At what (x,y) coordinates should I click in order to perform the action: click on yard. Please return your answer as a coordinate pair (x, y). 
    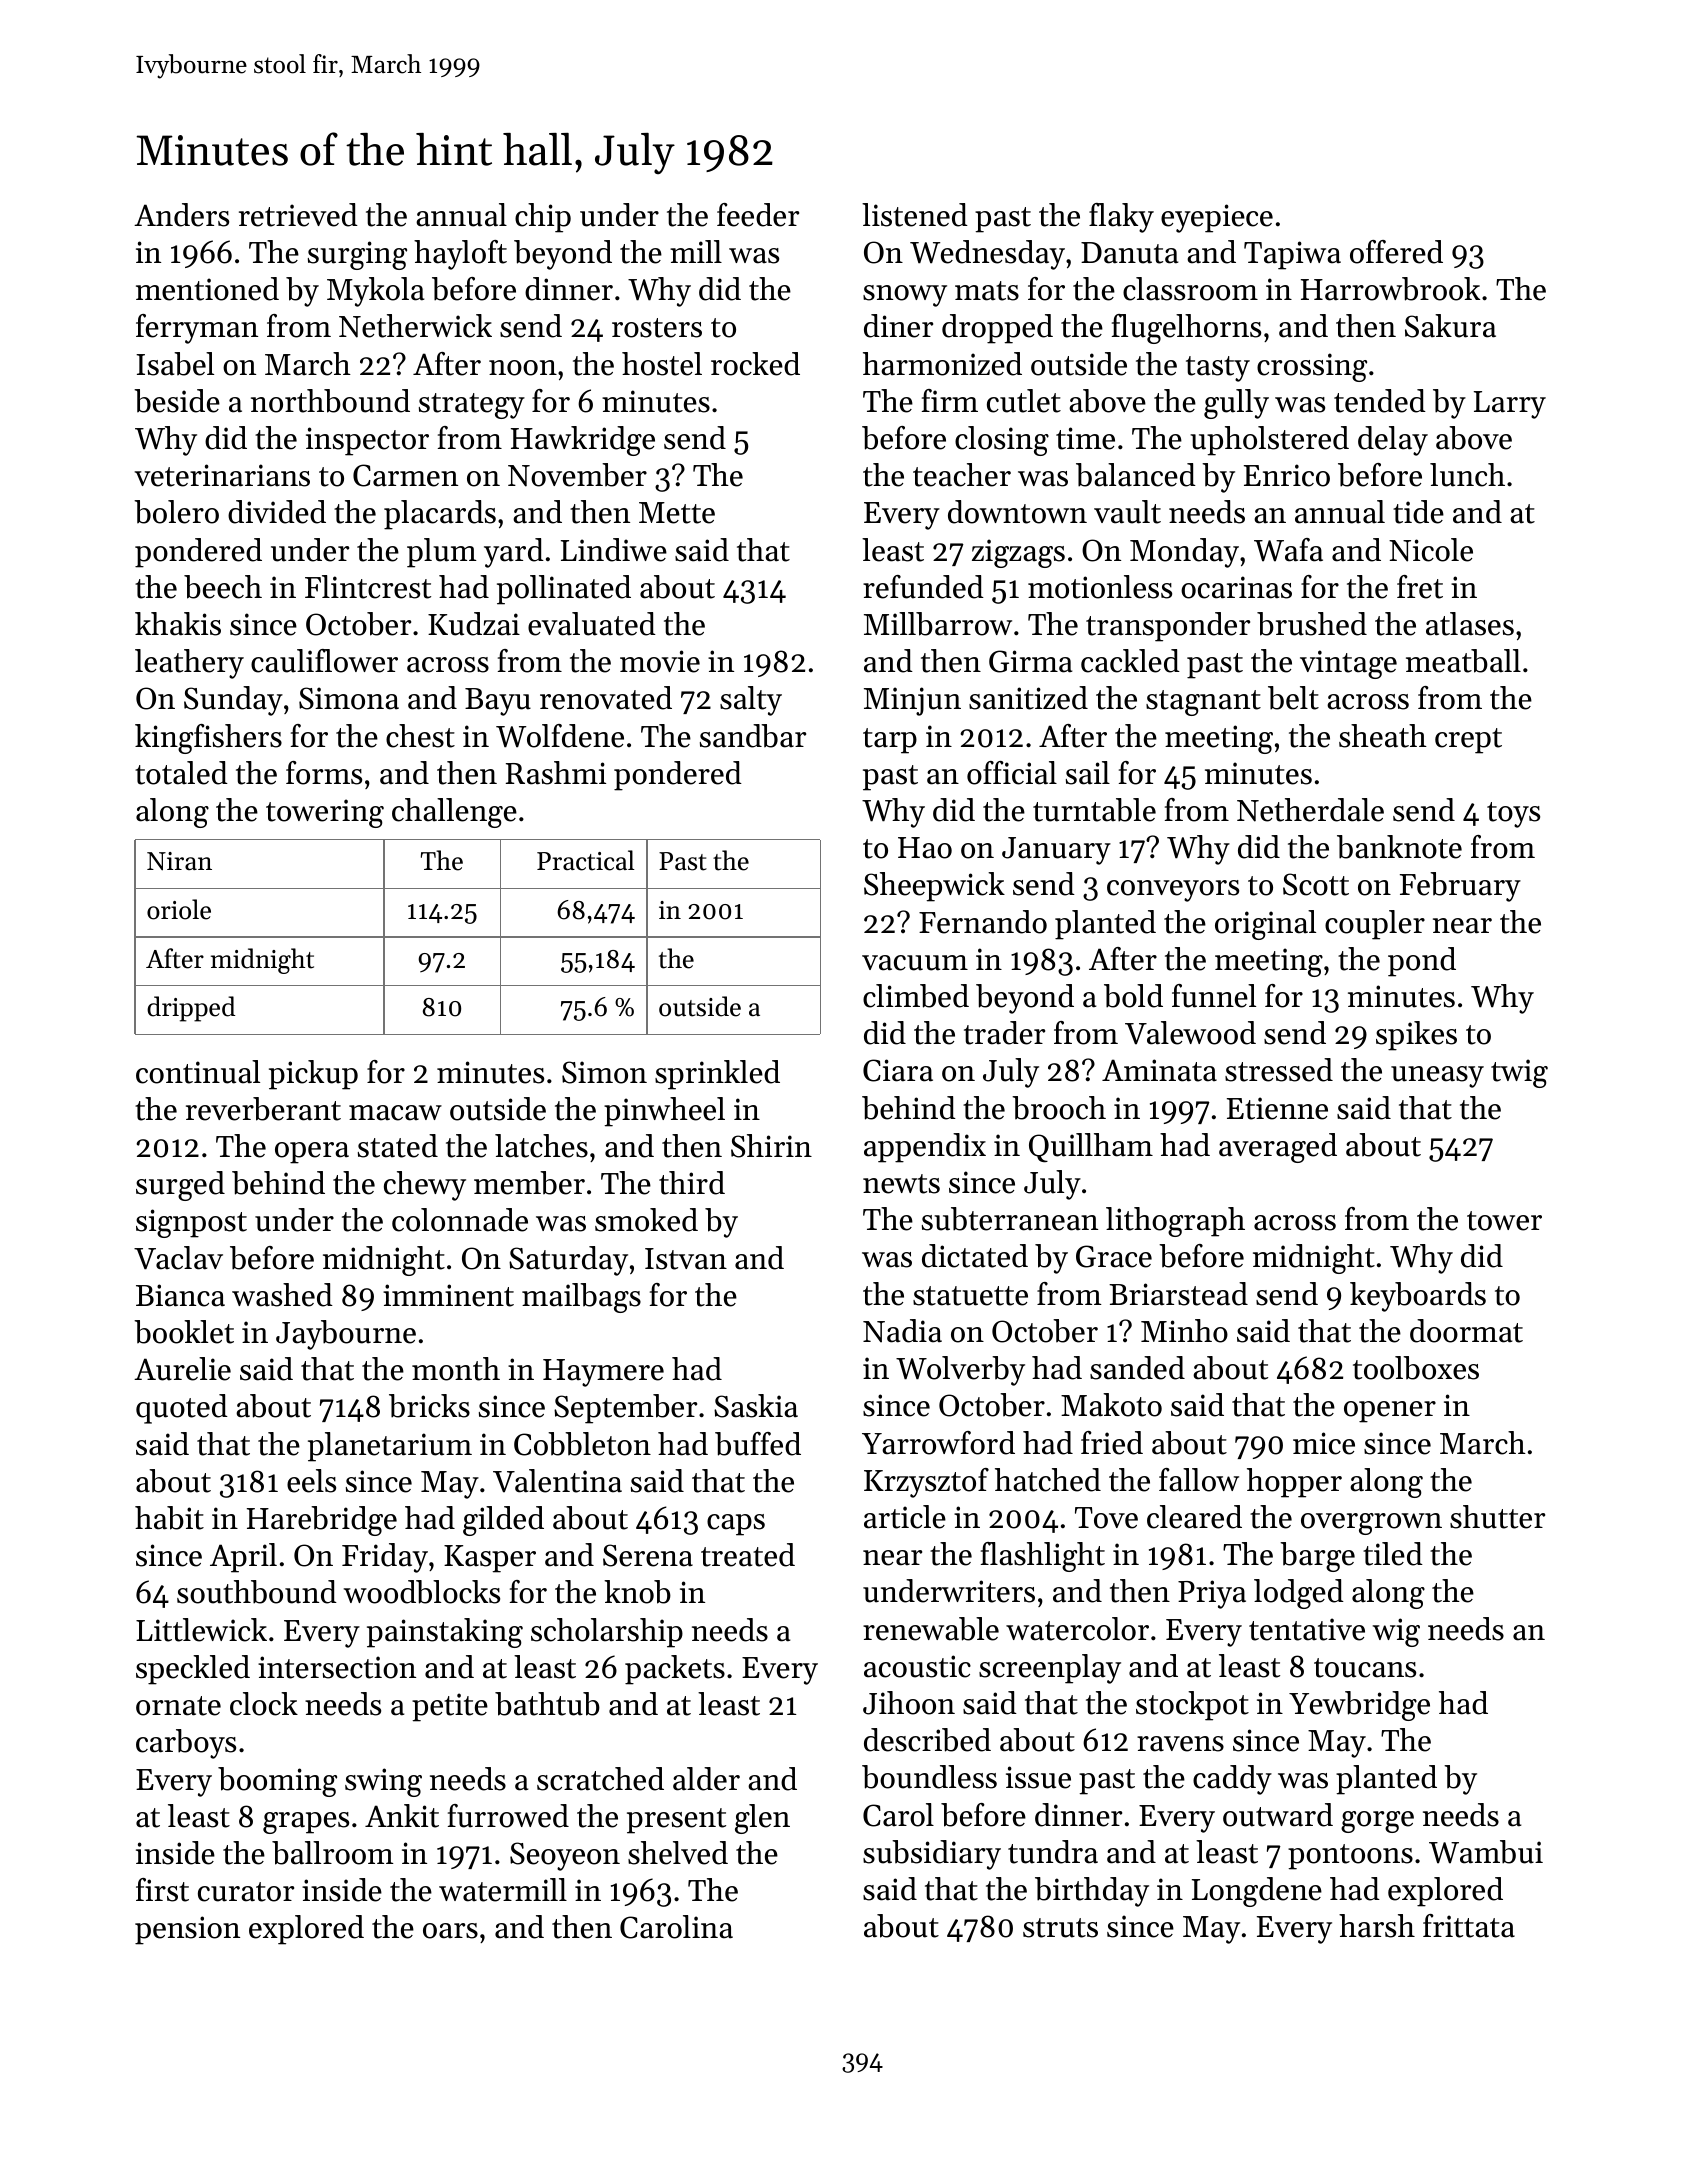
    Looking at the image, I should click on (514, 553).
